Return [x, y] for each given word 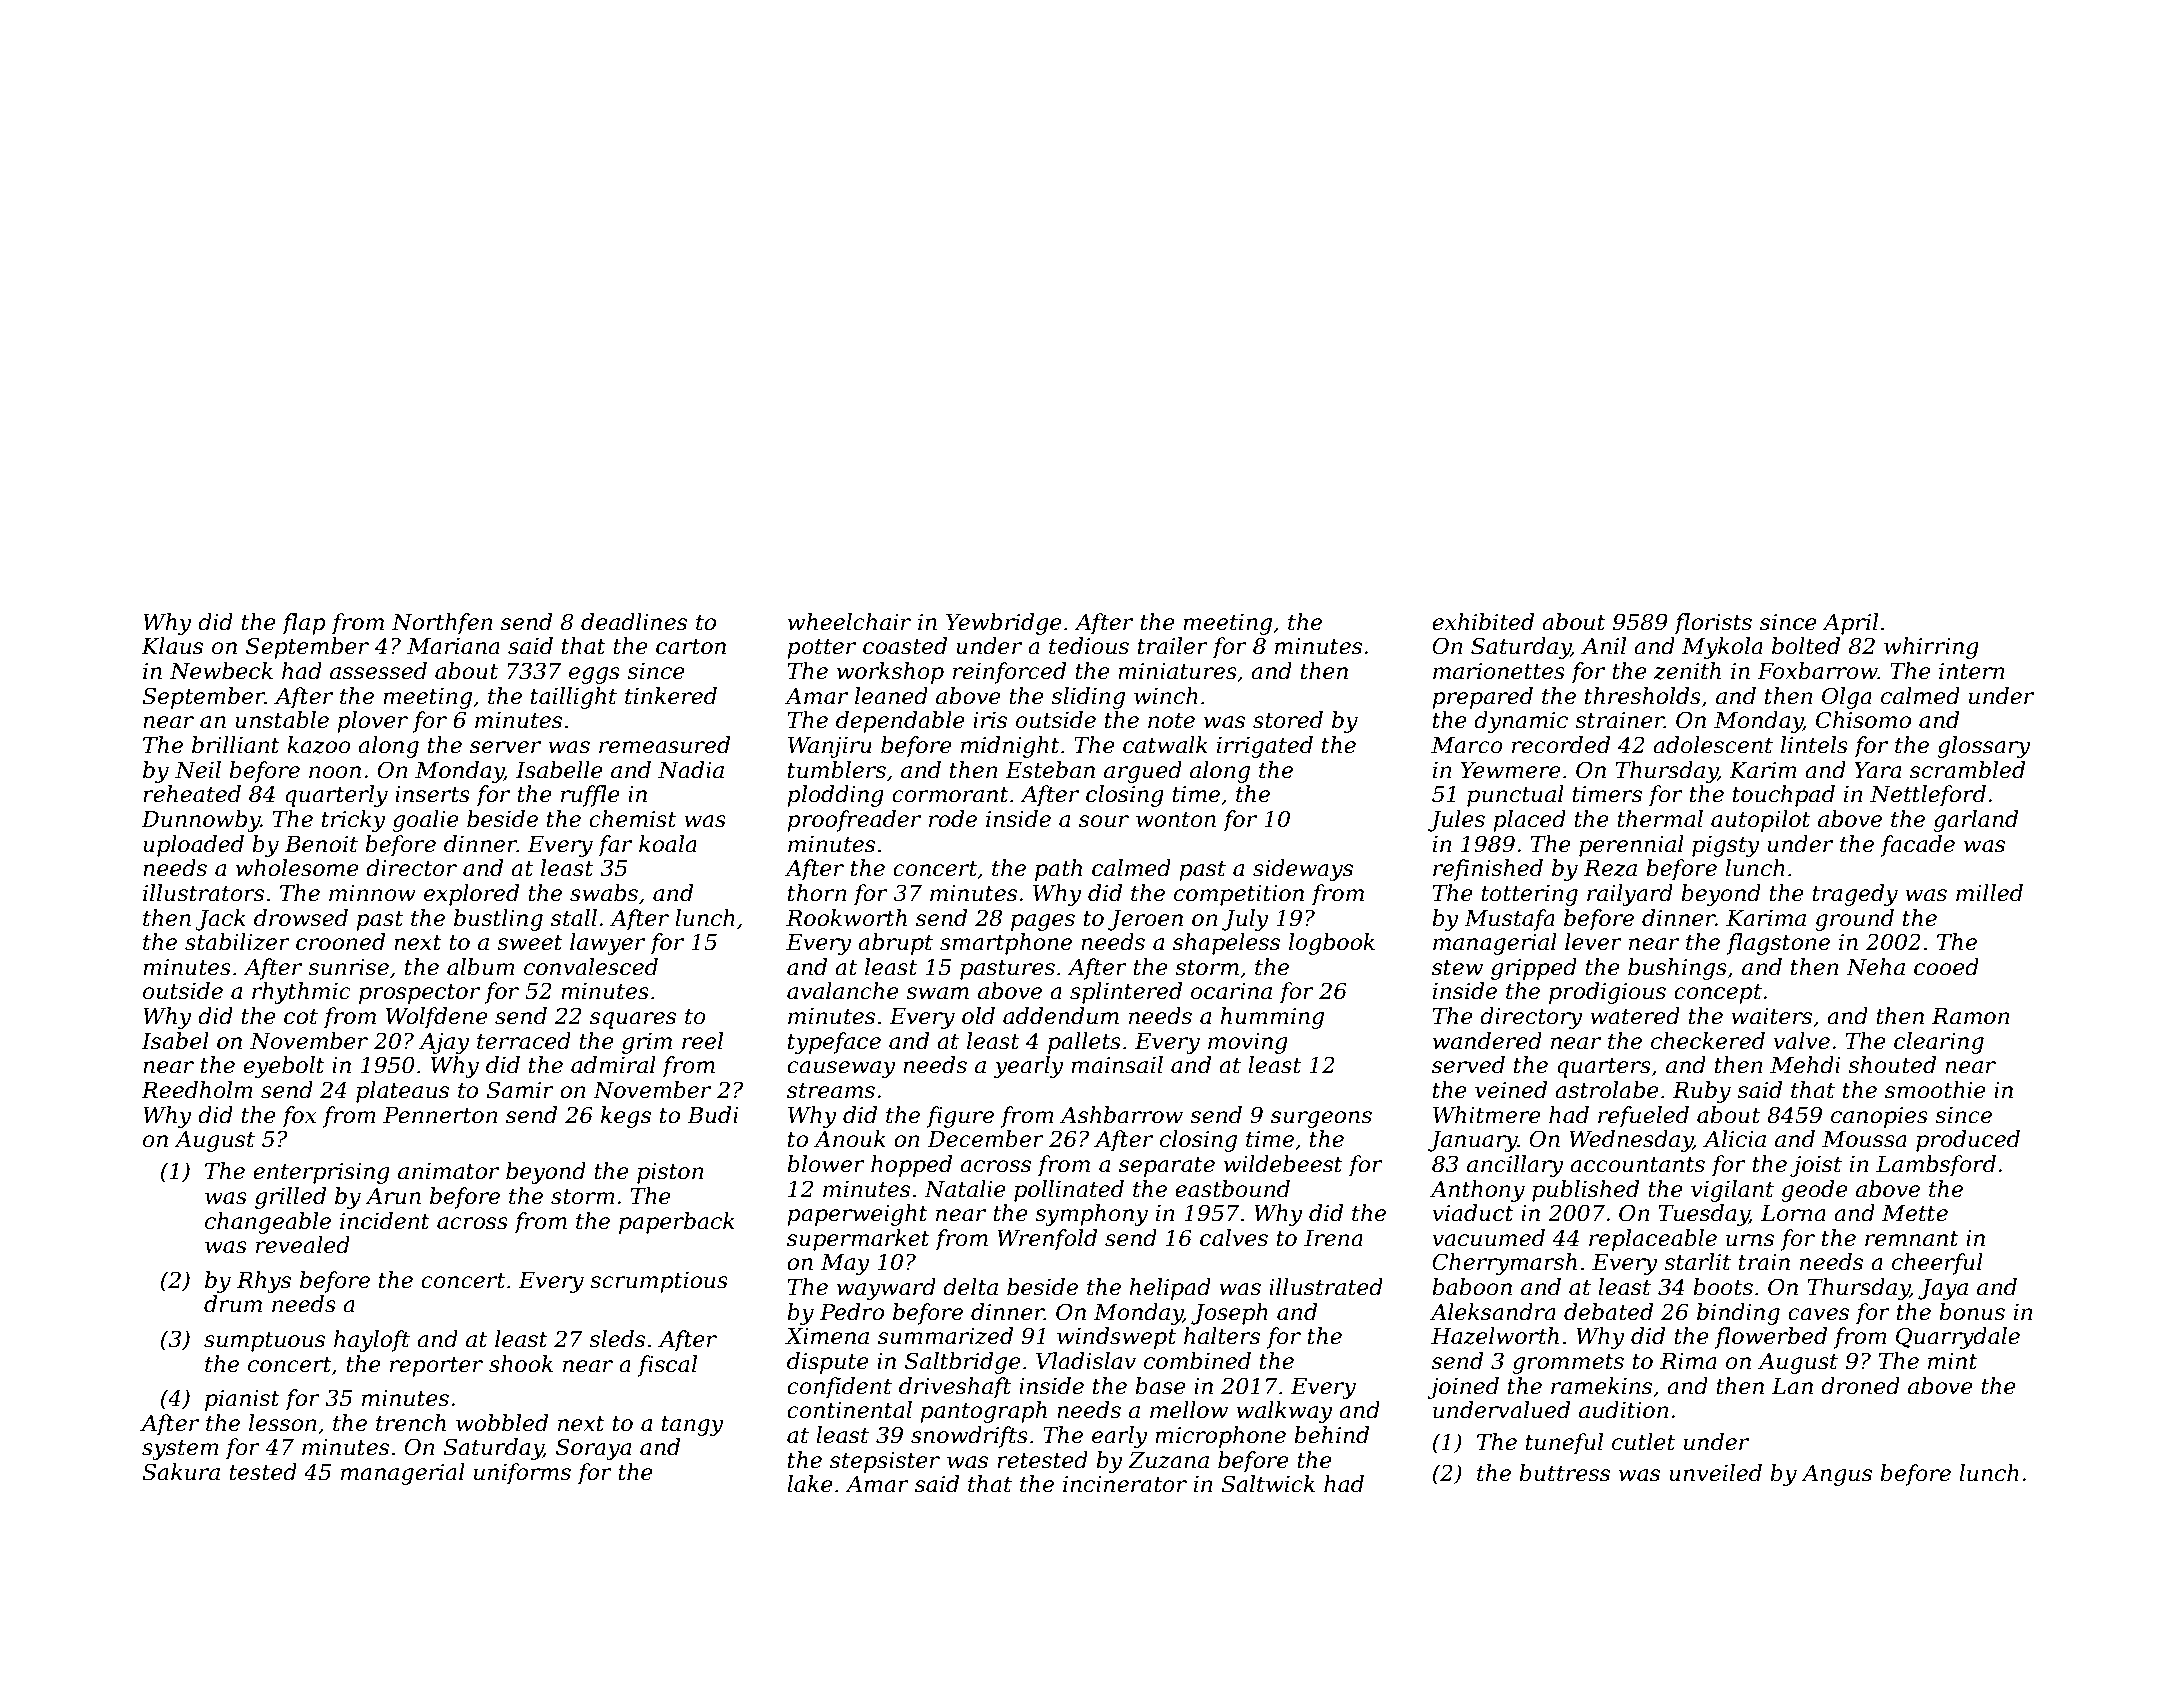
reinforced [1009, 673]
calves [1234, 1238]
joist [1816, 1166]
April [1850, 624]
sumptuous [264, 1342]
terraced [524, 1041]
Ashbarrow [1121, 1115]
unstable [282, 720]
